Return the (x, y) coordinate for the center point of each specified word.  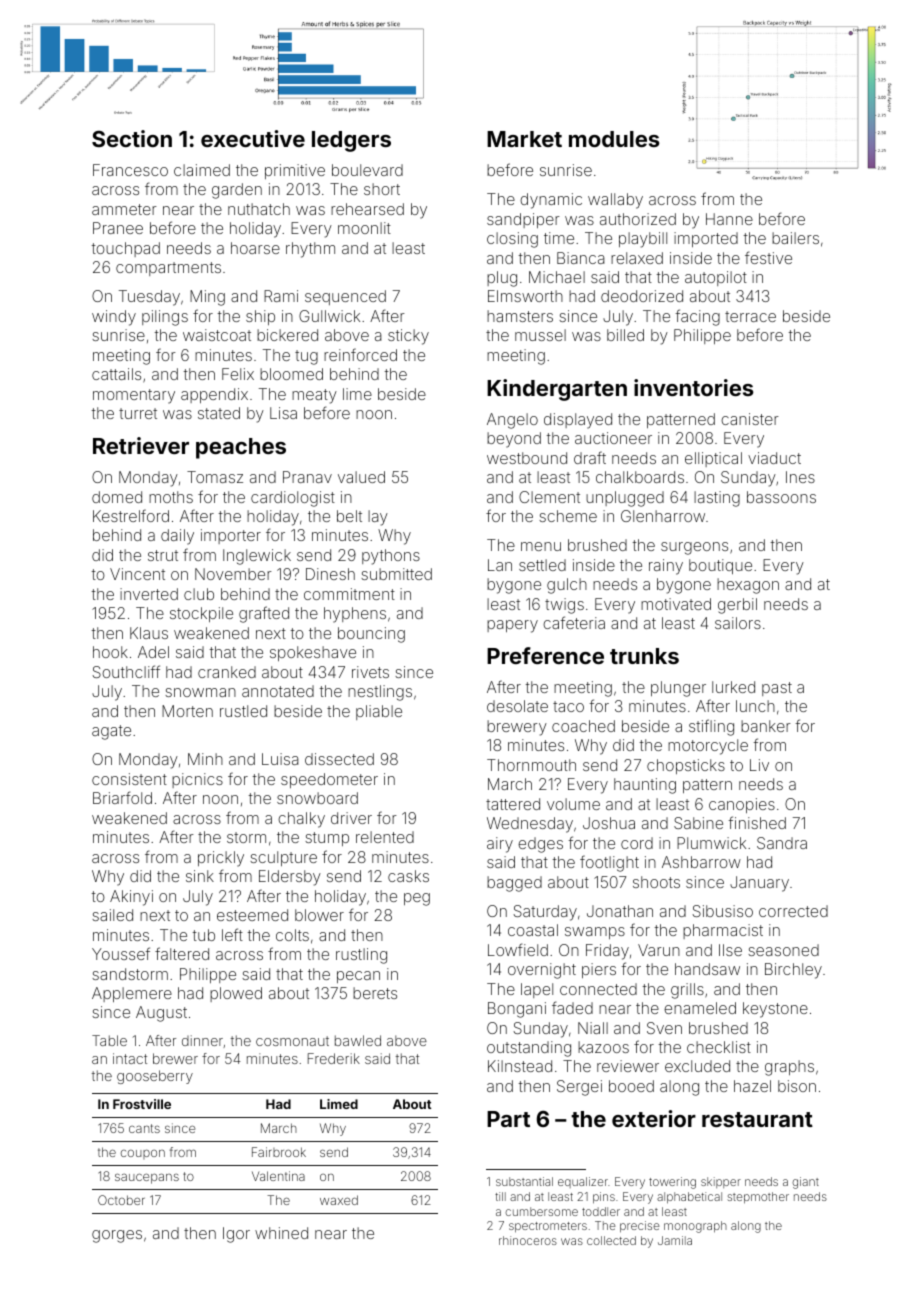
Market (524, 139)
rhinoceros (528, 1240)
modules (614, 139)
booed (631, 1086)
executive (253, 138)
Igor (236, 1235)
